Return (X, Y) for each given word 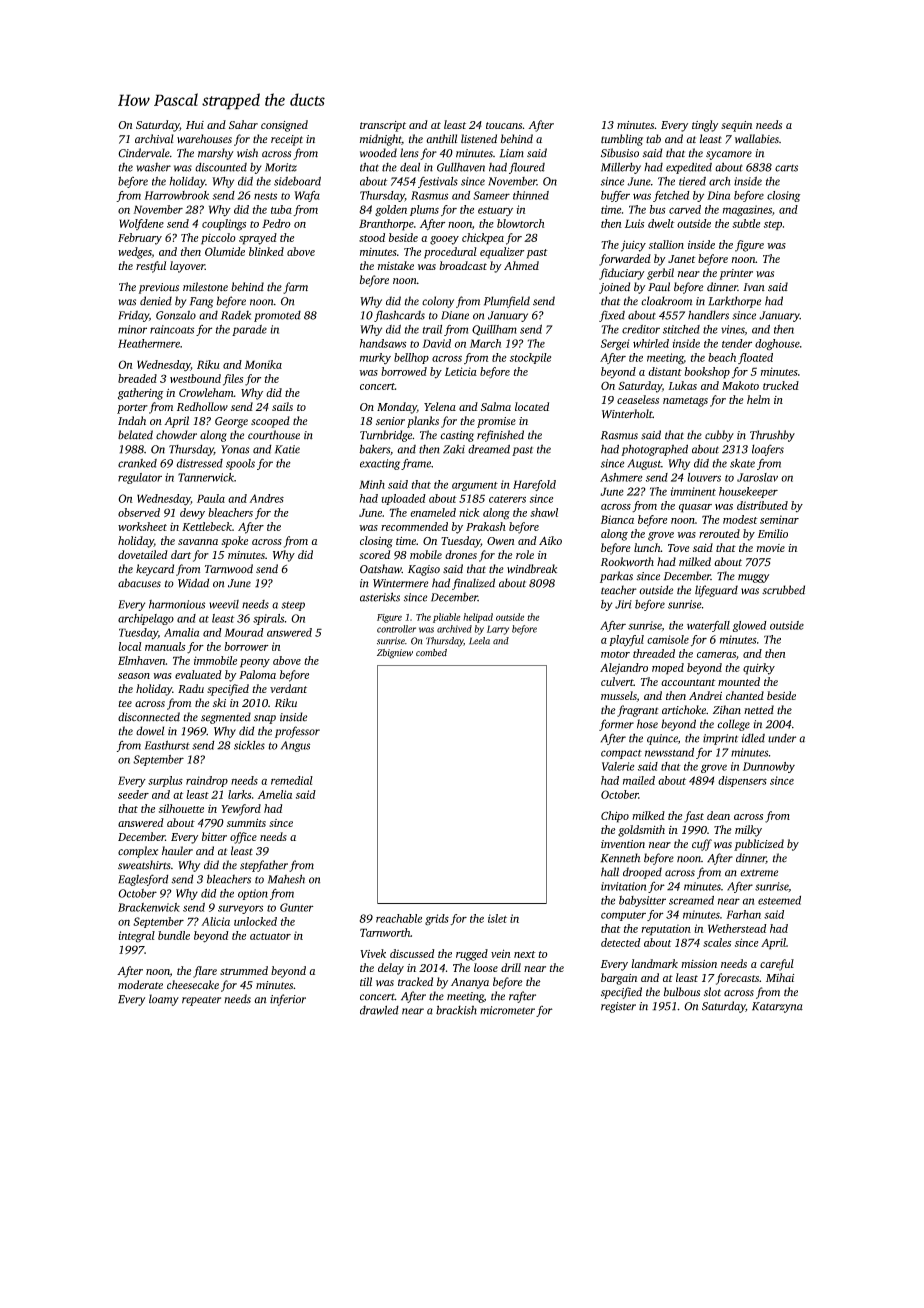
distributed (762, 505)
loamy (164, 1000)
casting (457, 436)
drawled (379, 1010)
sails (282, 406)
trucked (781, 385)
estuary (495, 212)
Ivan (754, 287)
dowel (150, 731)
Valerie (618, 766)
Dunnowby (769, 767)
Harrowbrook (176, 195)
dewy (192, 514)
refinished (500, 436)
